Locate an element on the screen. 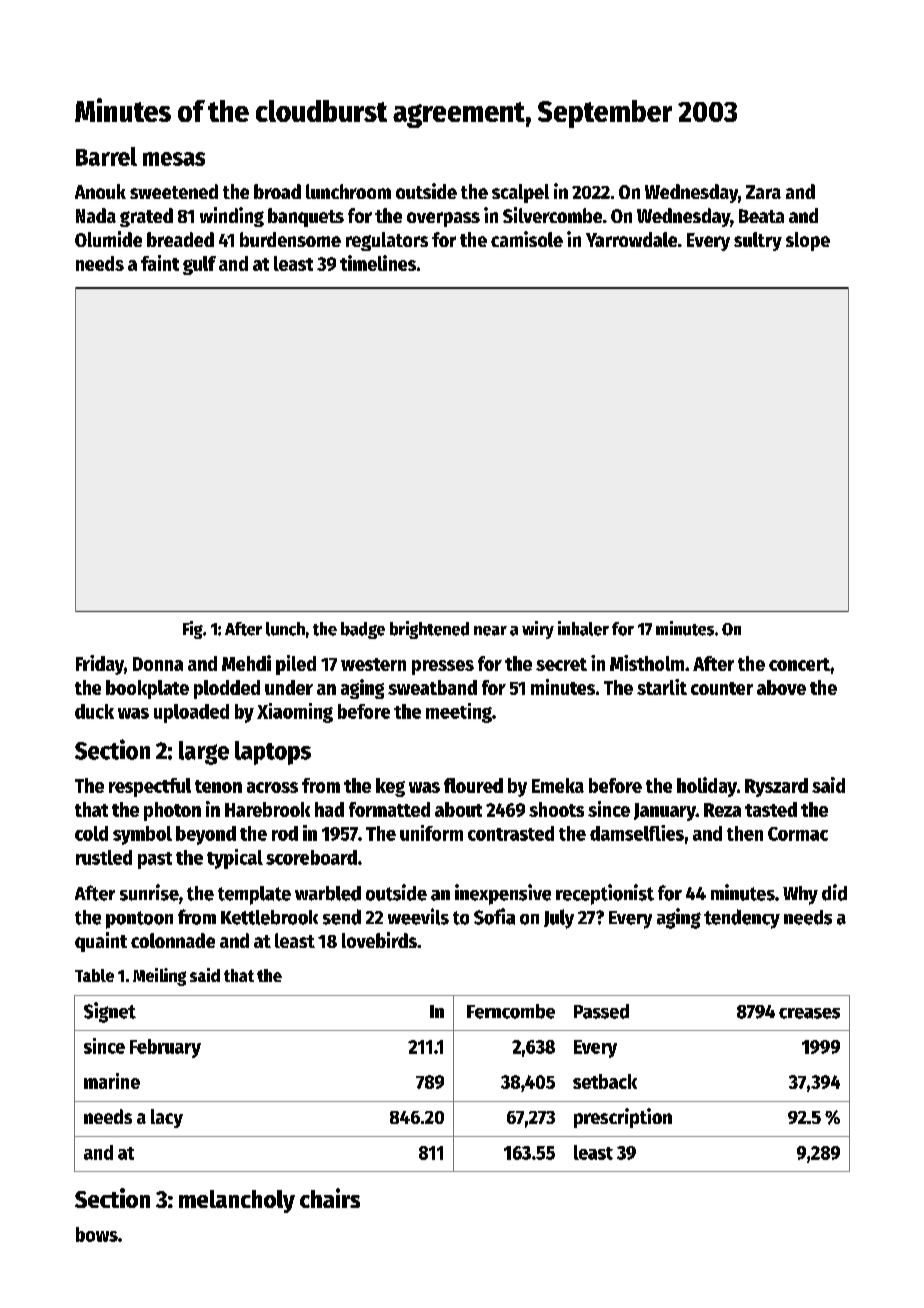  prescription is located at coordinates (623, 1118).
